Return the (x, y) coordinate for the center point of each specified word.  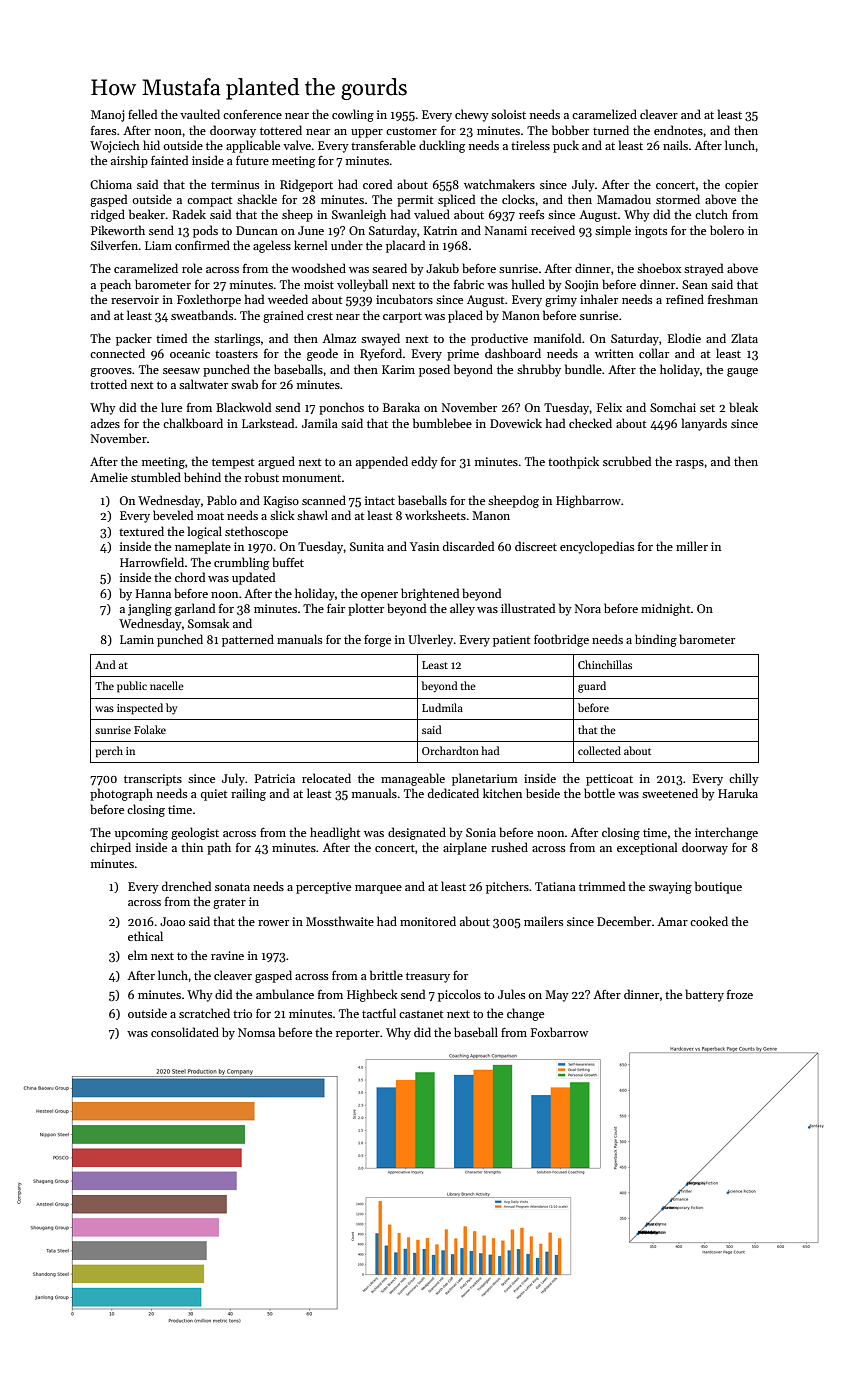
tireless (530, 145)
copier (741, 186)
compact (209, 201)
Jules (511, 994)
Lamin (137, 639)
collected (599, 750)
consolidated (185, 1032)
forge (377, 640)
